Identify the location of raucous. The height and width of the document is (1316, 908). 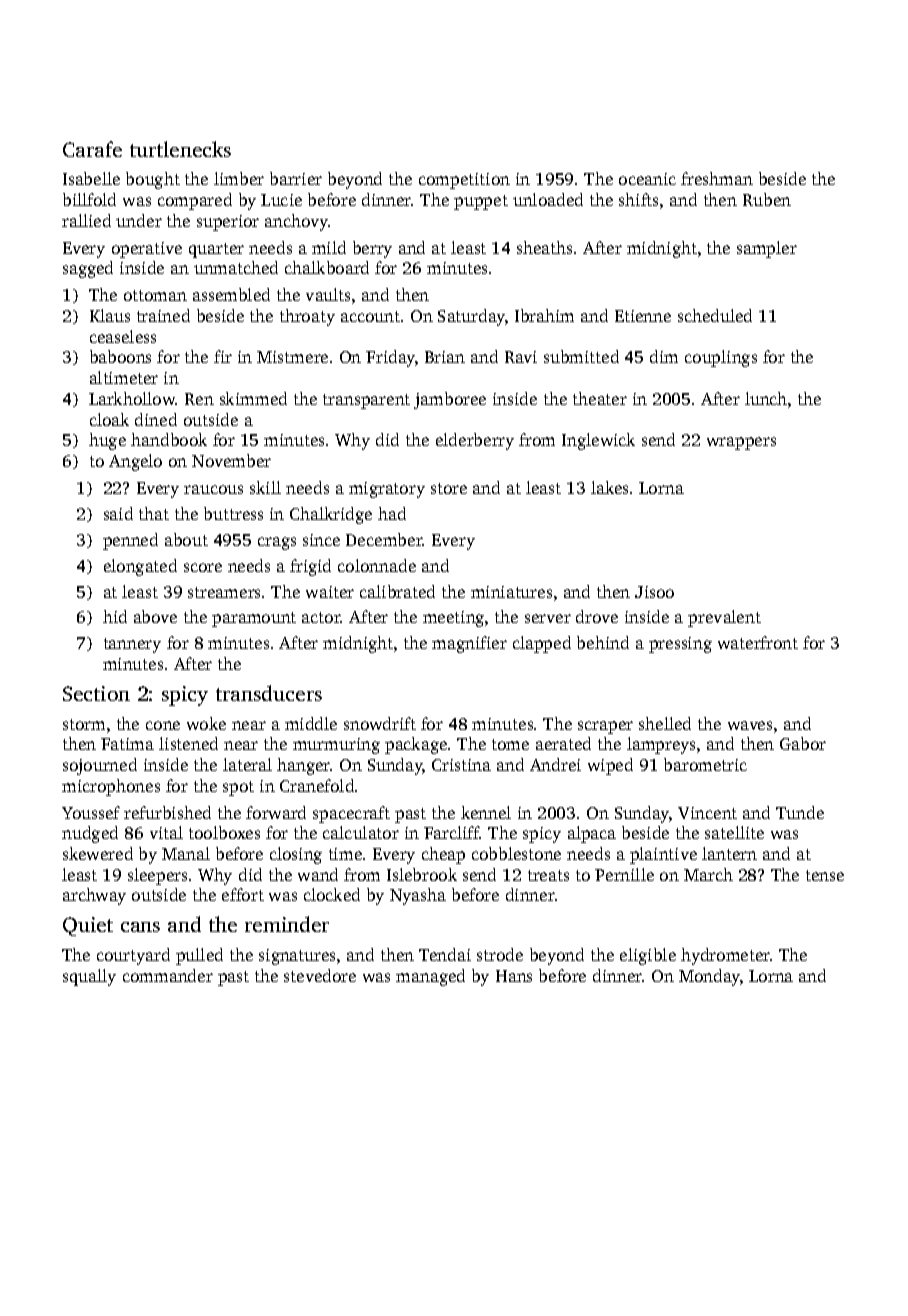
(213, 489).
